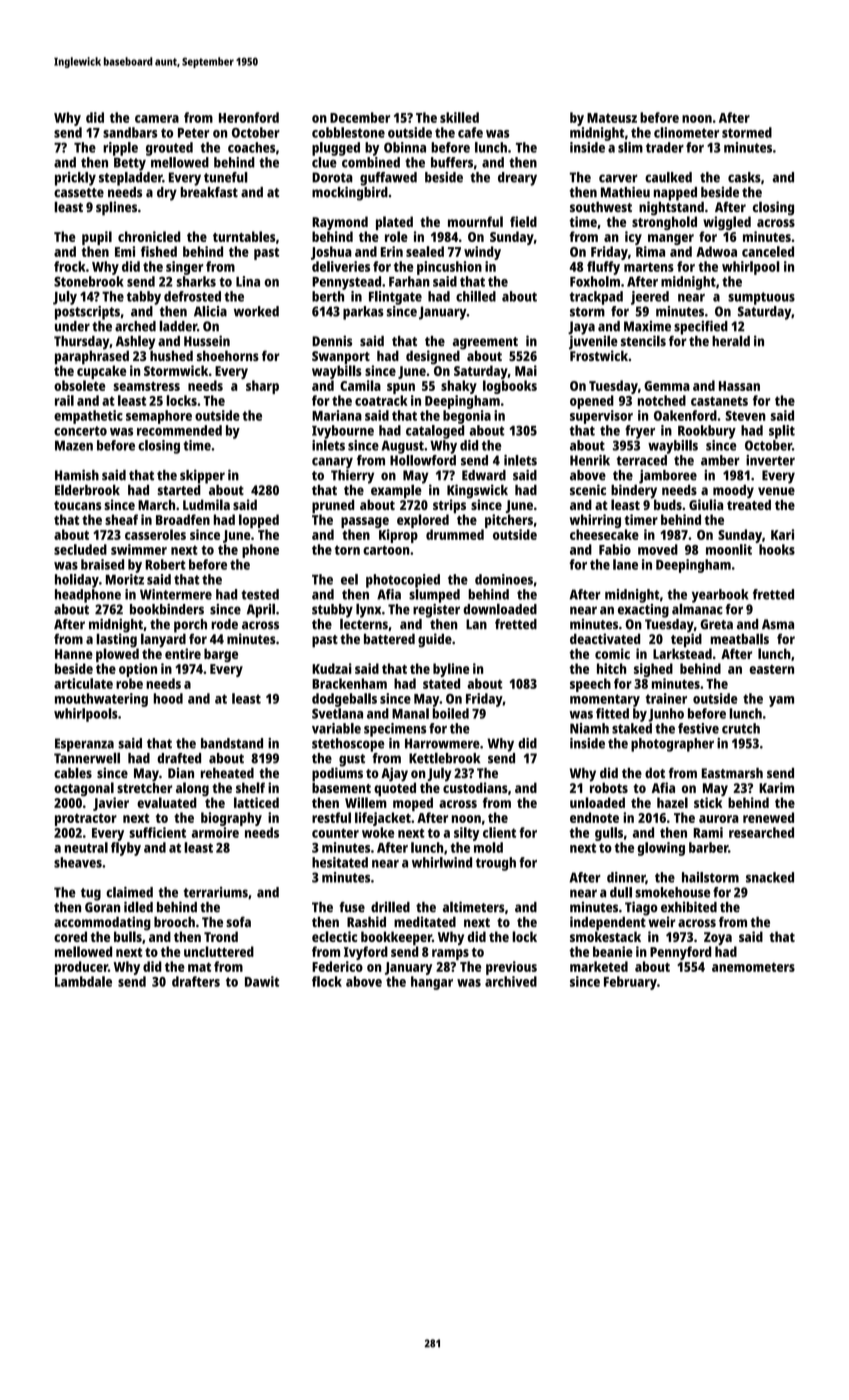 The width and height of the page is (849, 1400). Describe the element at coordinates (77, 581) in the page. I see `holiday` at that location.
